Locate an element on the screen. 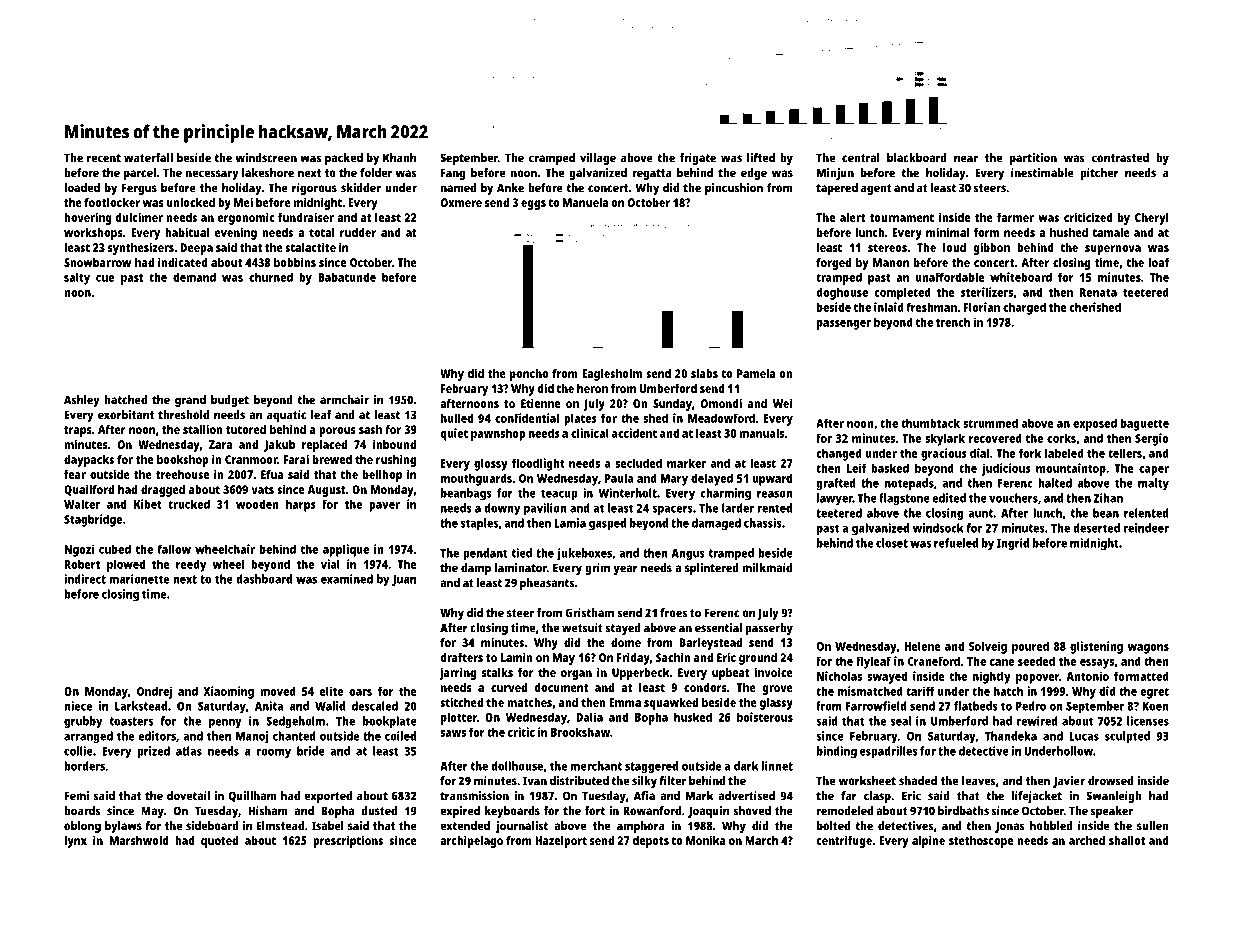 The image size is (1233, 952). Angus is located at coordinates (688, 554).
